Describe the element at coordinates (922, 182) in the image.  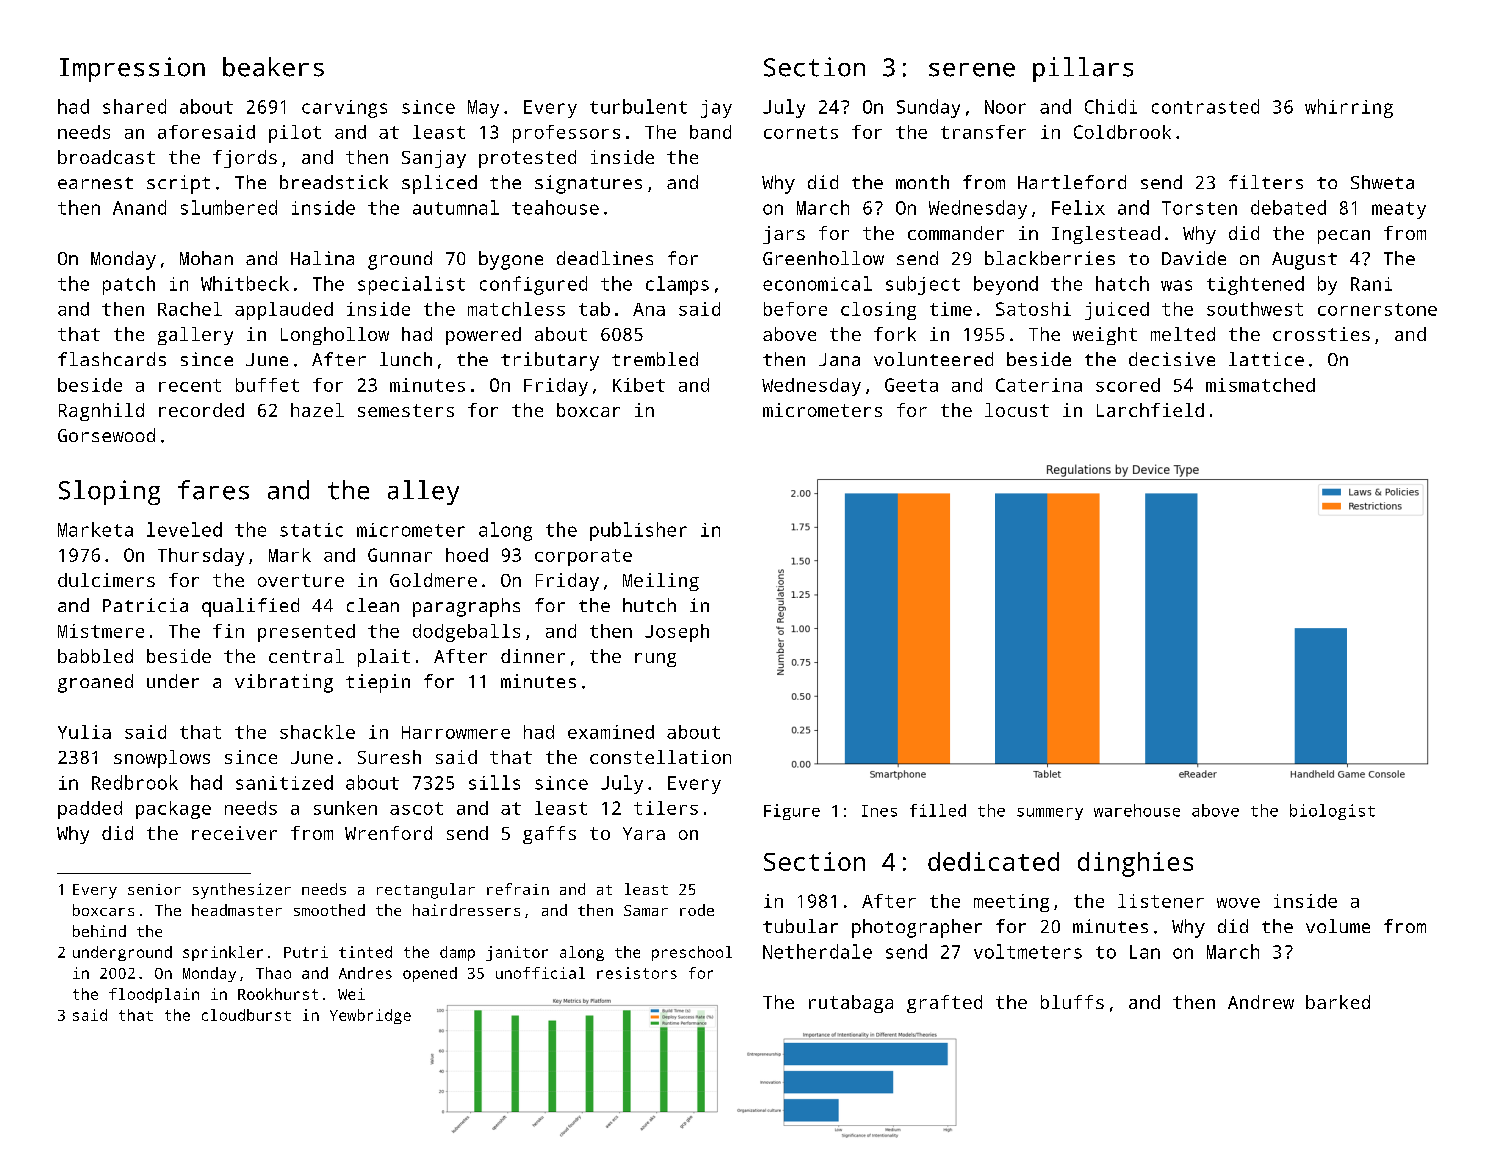
I see `month` at that location.
